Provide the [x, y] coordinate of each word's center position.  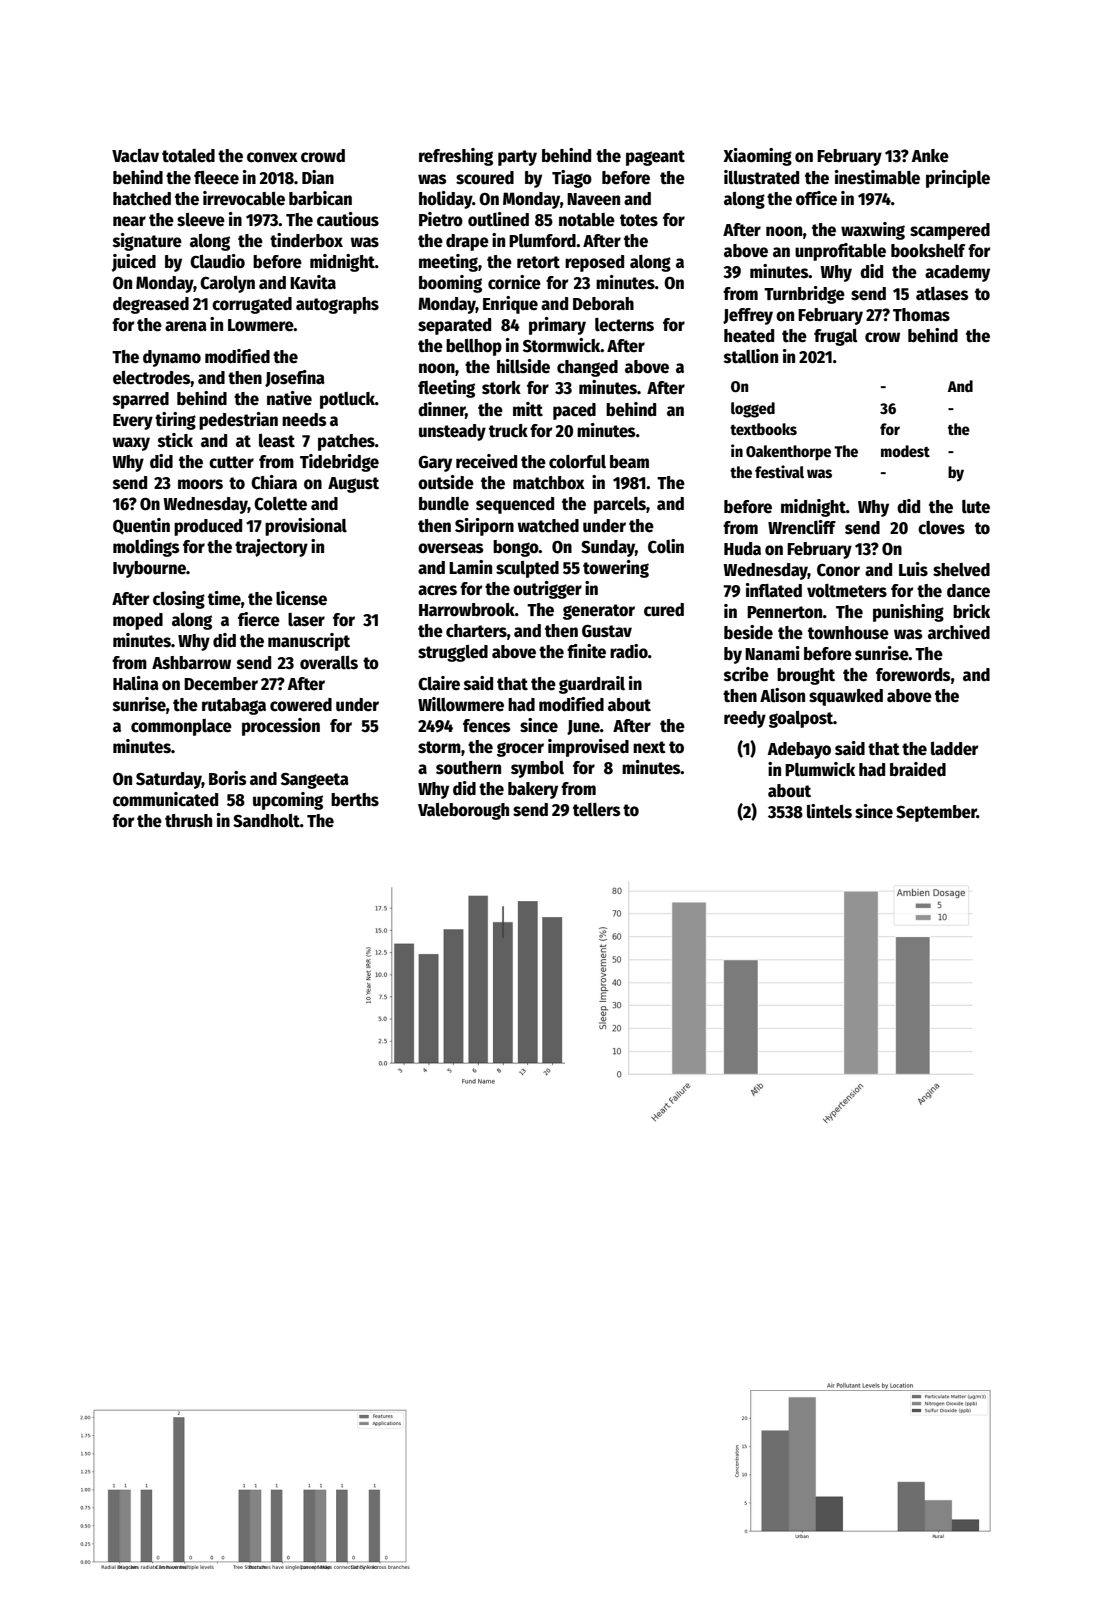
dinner [442, 410]
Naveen [593, 199]
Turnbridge [804, 295]
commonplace [181, 727]
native [289, 398]
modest [905, 451]
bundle [444, 504]
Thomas [921, 315]
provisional [306, 527]
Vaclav [135, 156]
